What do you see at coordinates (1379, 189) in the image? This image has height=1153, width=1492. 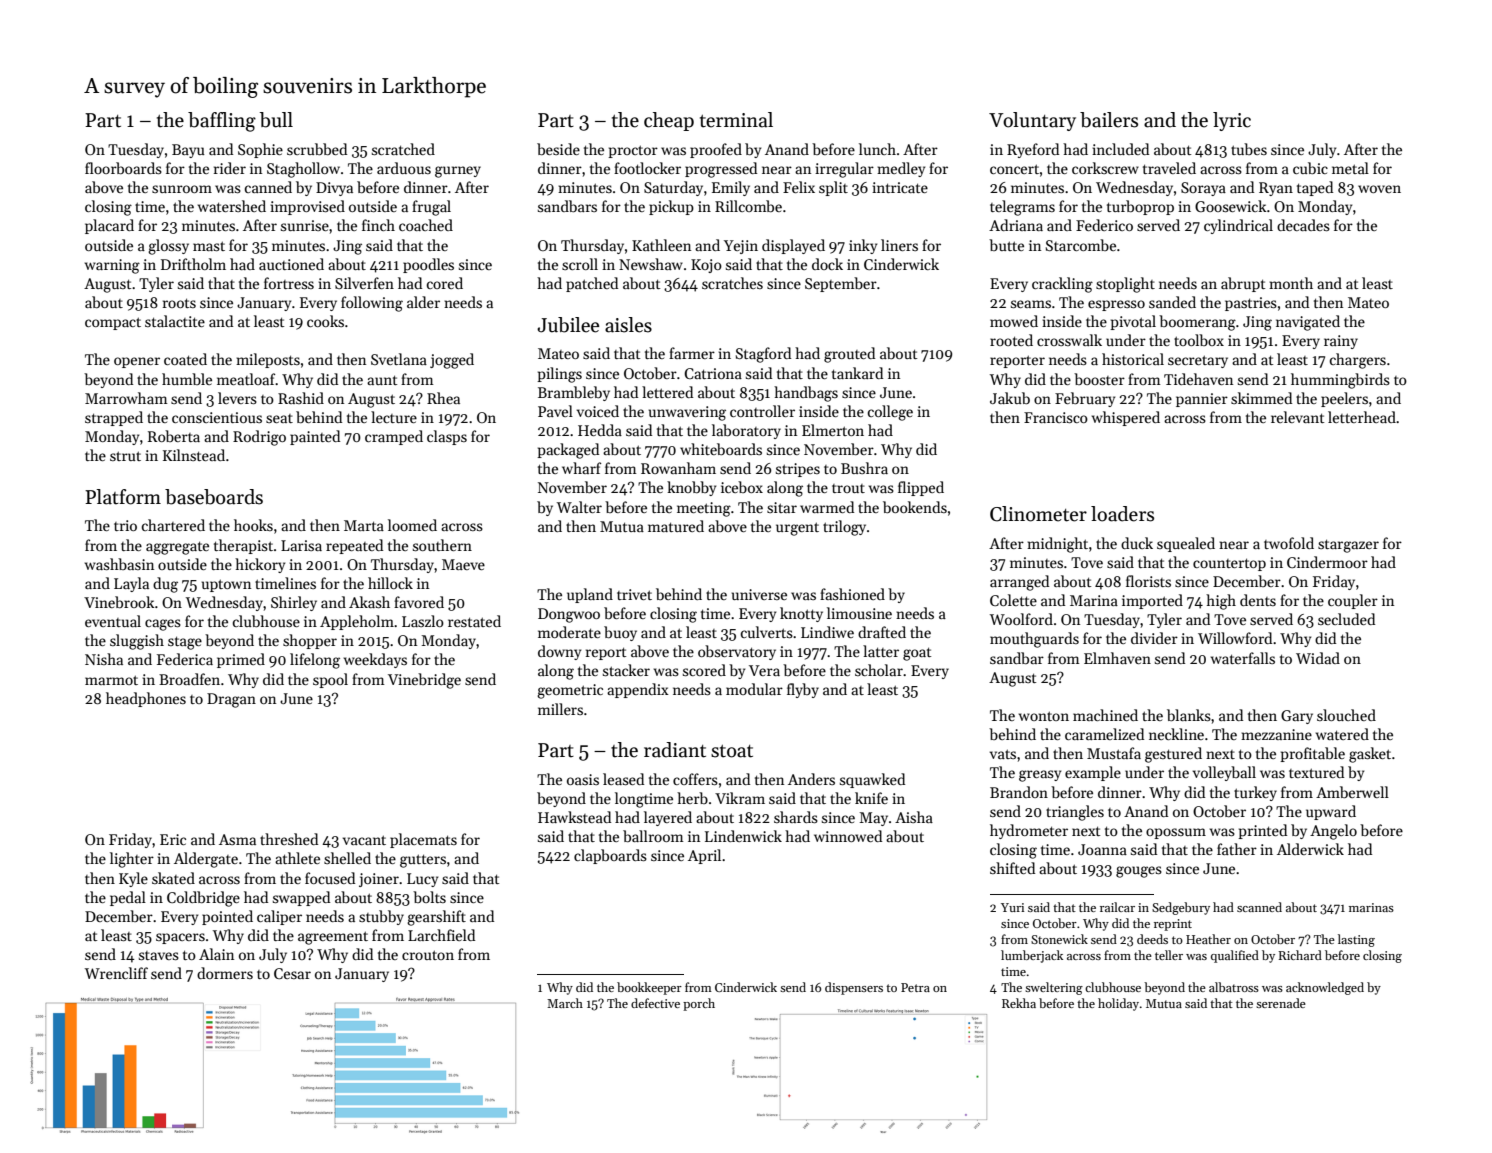 I see `woven` at bounding box center [1379, 189].
